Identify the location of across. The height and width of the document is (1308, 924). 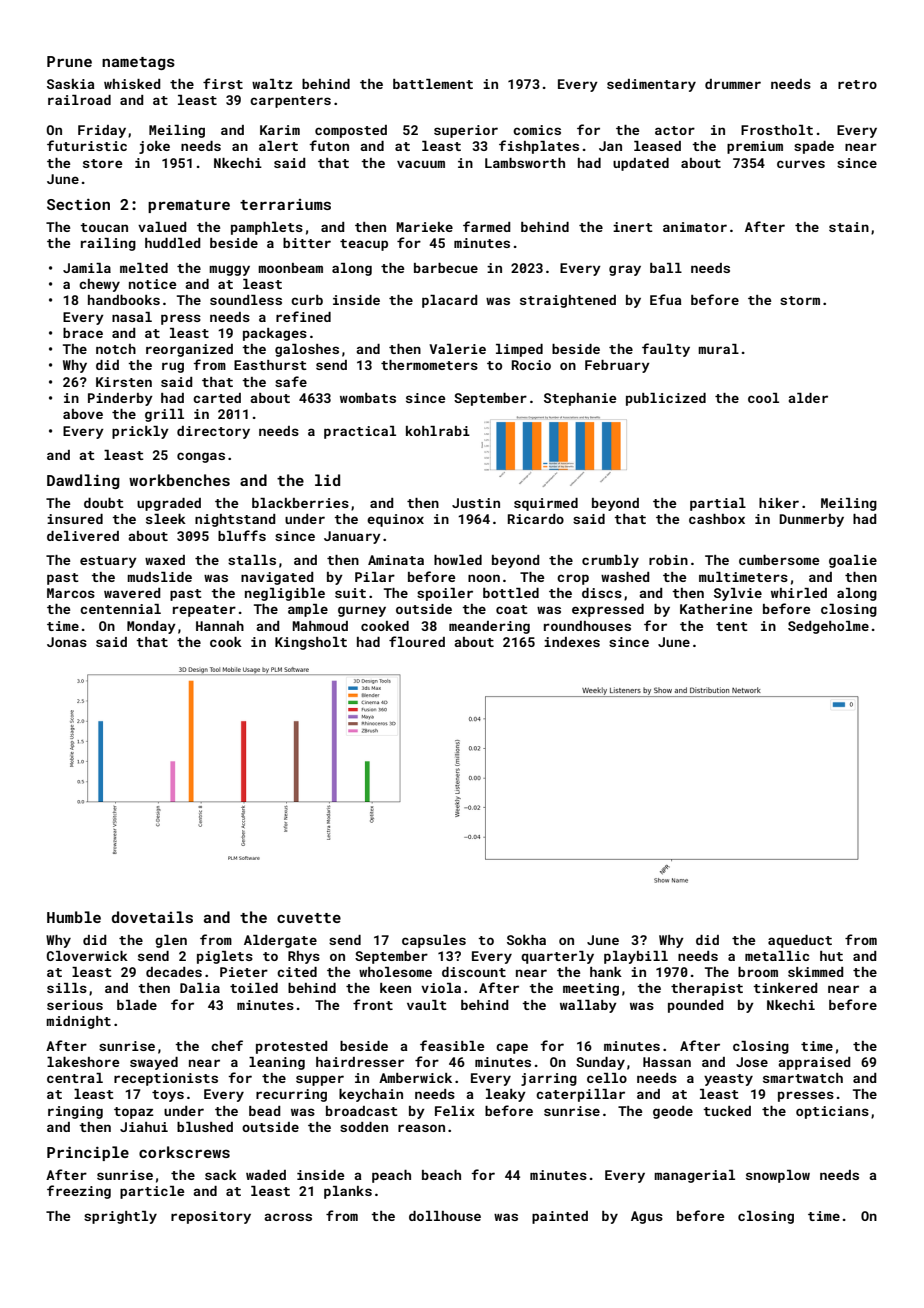
(288, 1217).
